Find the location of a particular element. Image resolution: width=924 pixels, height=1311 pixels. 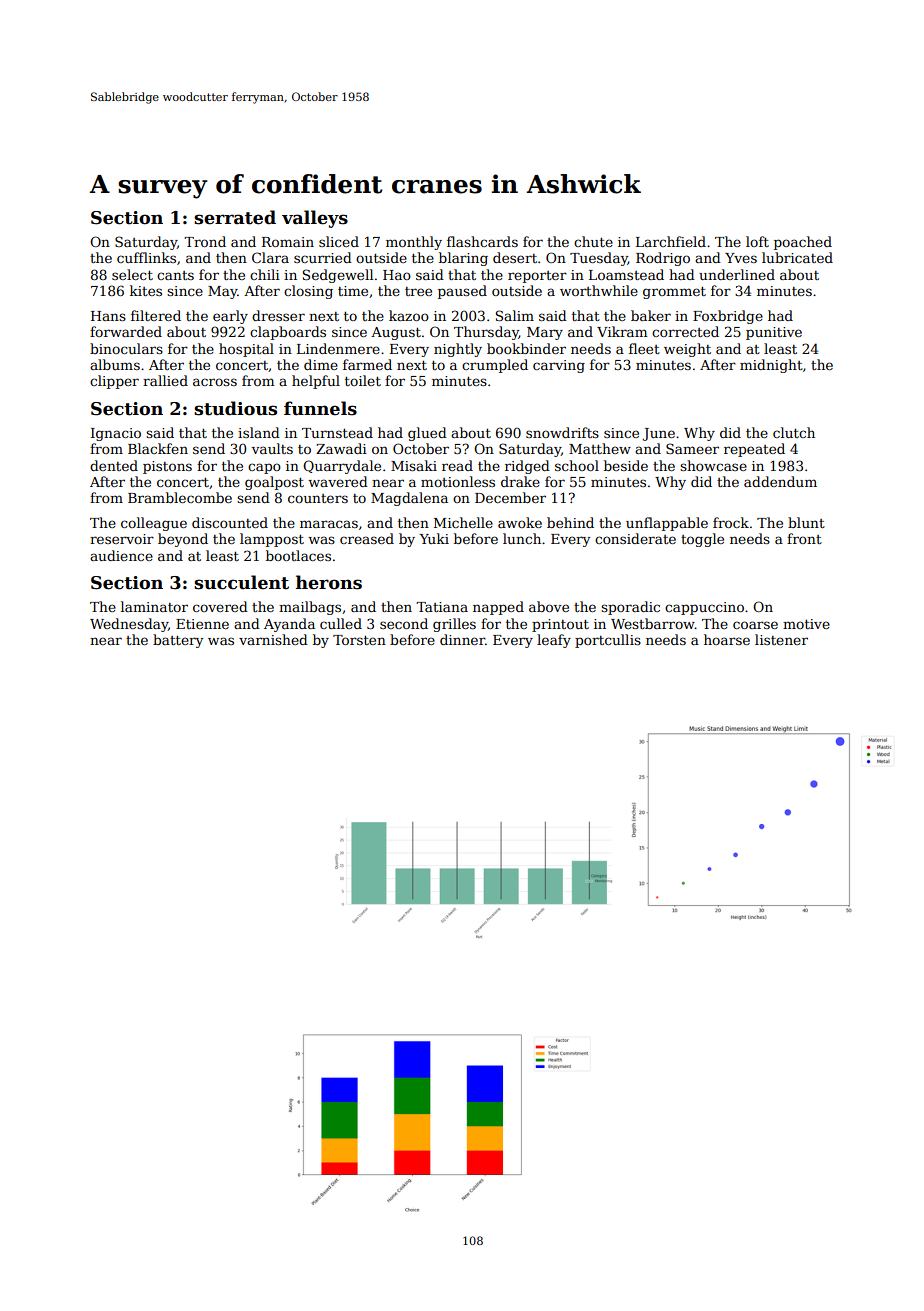

frock is located at coordinates (731, 522).
